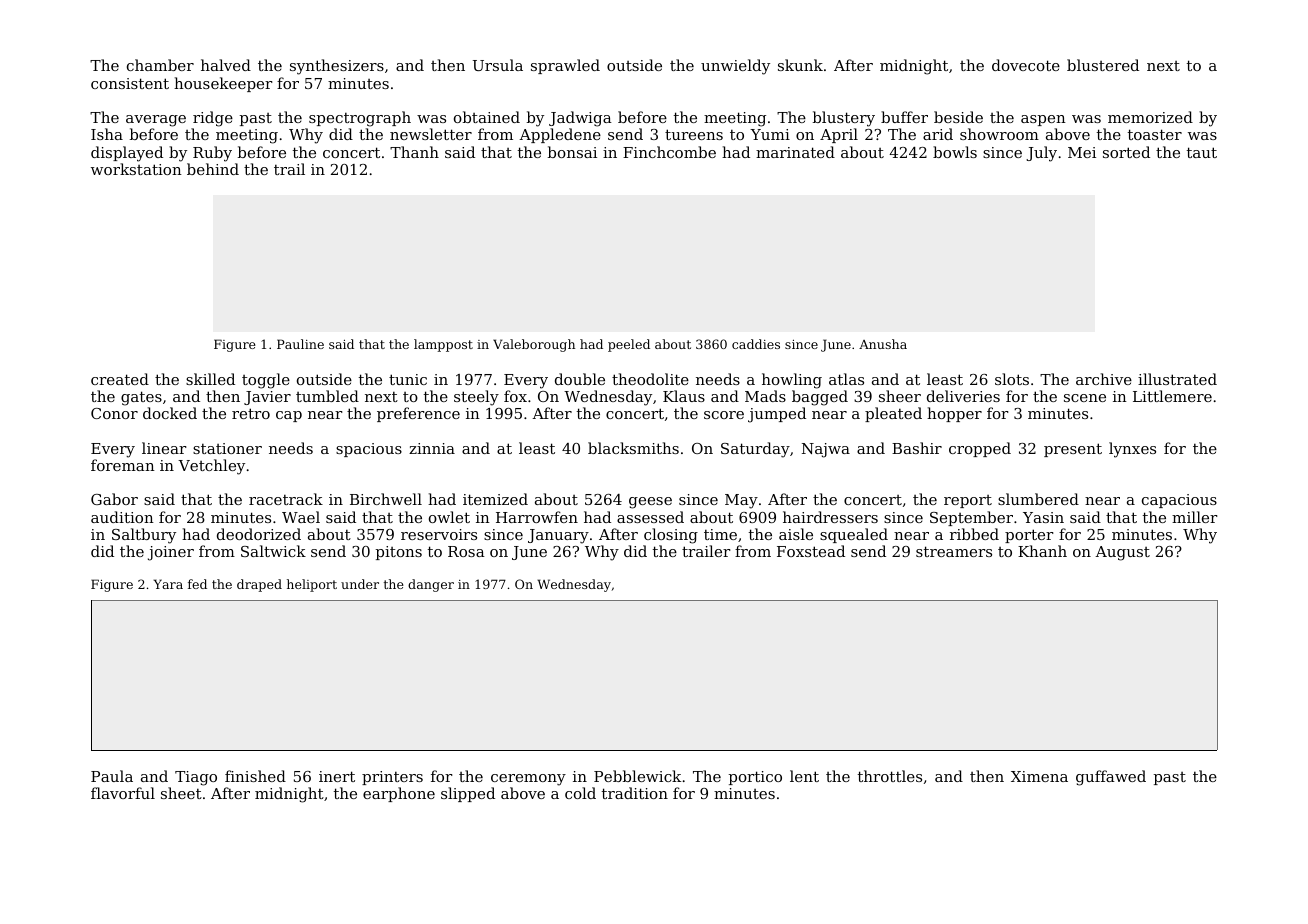  Describe the element at coordinates (418, 414) in the screenshot. I see `preference` at that location.
